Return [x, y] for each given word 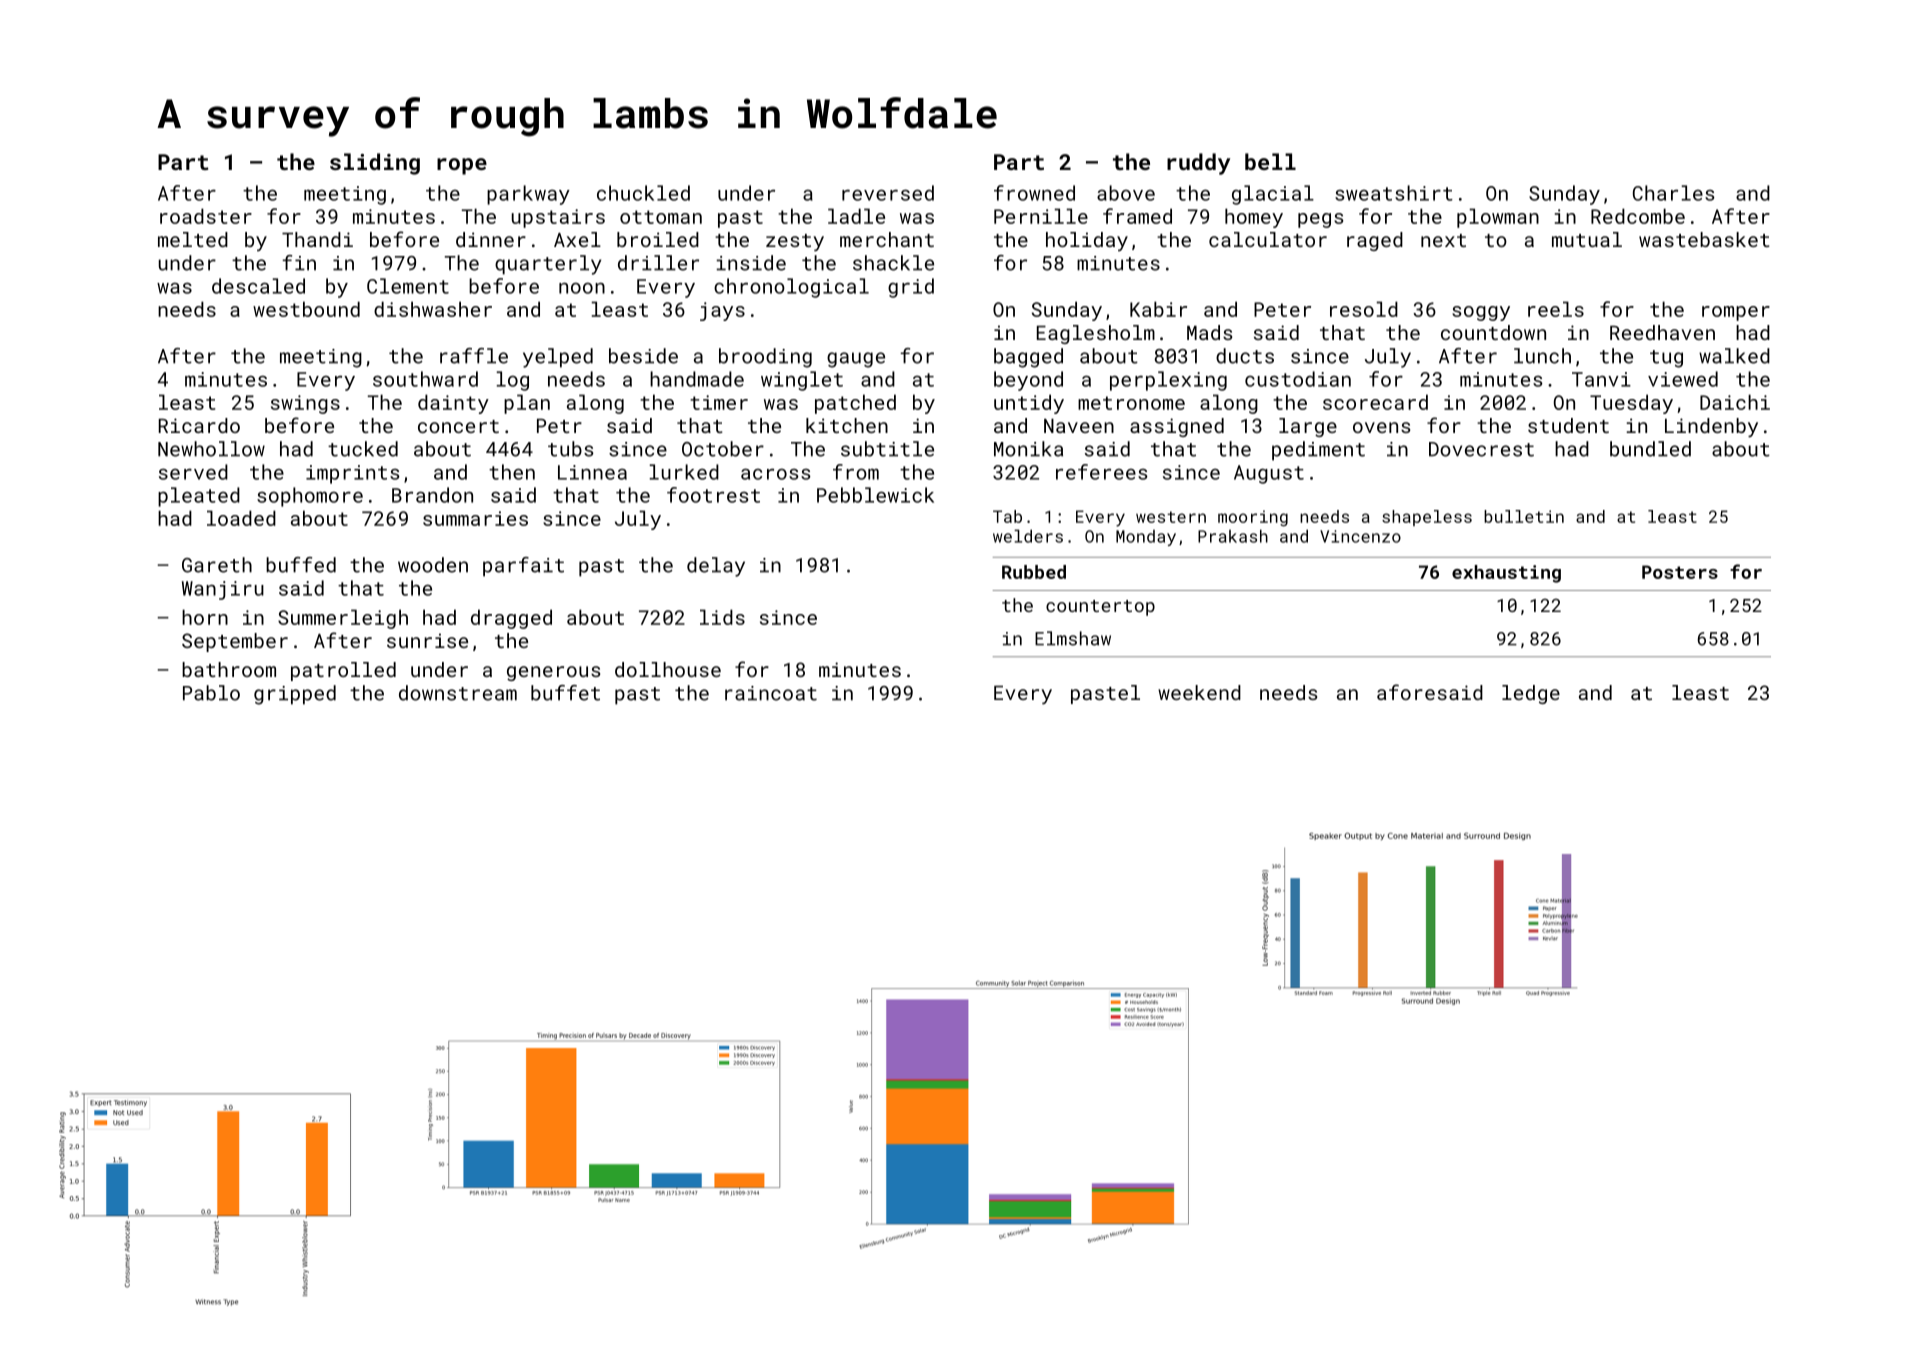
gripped [295, 695]
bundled [1650, 449]
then [512, 472]
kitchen [847, 425]
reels [1556, 309]
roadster [206, 216]
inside [751, 263]
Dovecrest [1481, 449]
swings [305, 404]
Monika [1028, 449]
